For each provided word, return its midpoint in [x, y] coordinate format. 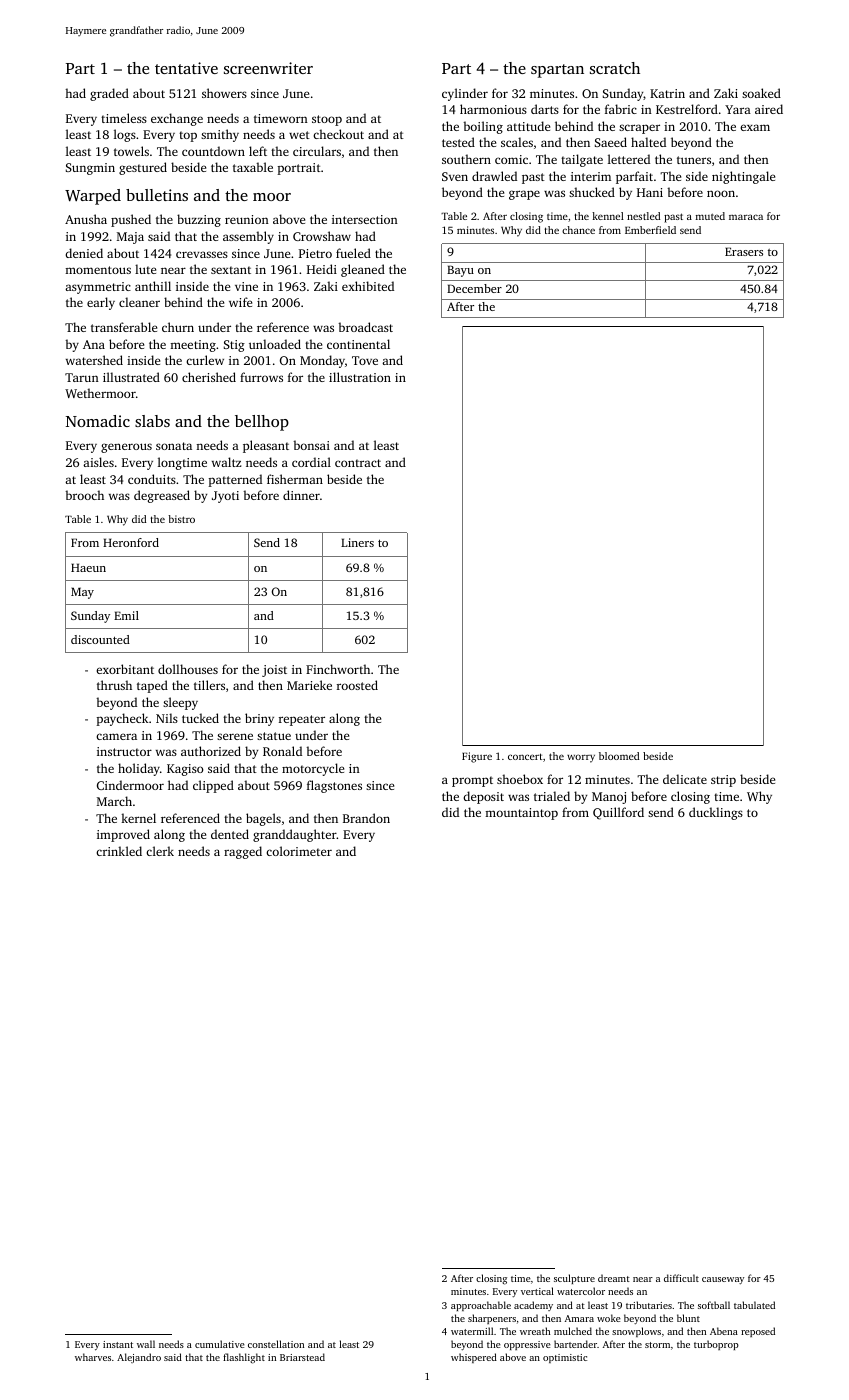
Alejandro [139, 1358]
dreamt [614, 1278]
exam [755, 127]
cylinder [465, 94]
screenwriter [268, 68]
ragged [243, 852]
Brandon [366, 818]
